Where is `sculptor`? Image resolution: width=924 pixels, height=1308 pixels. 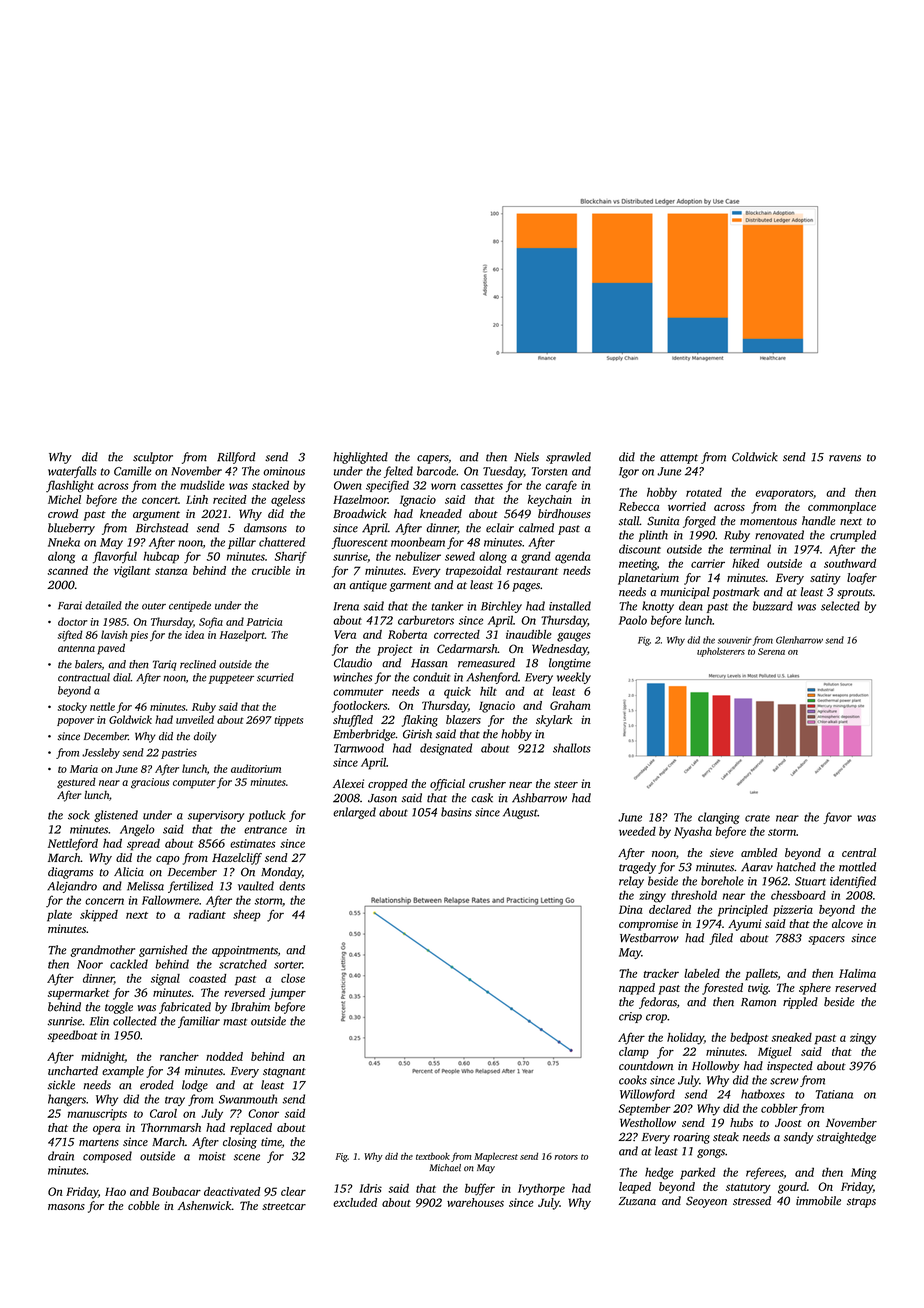
sculptor is located at coordinates (153, 458).
